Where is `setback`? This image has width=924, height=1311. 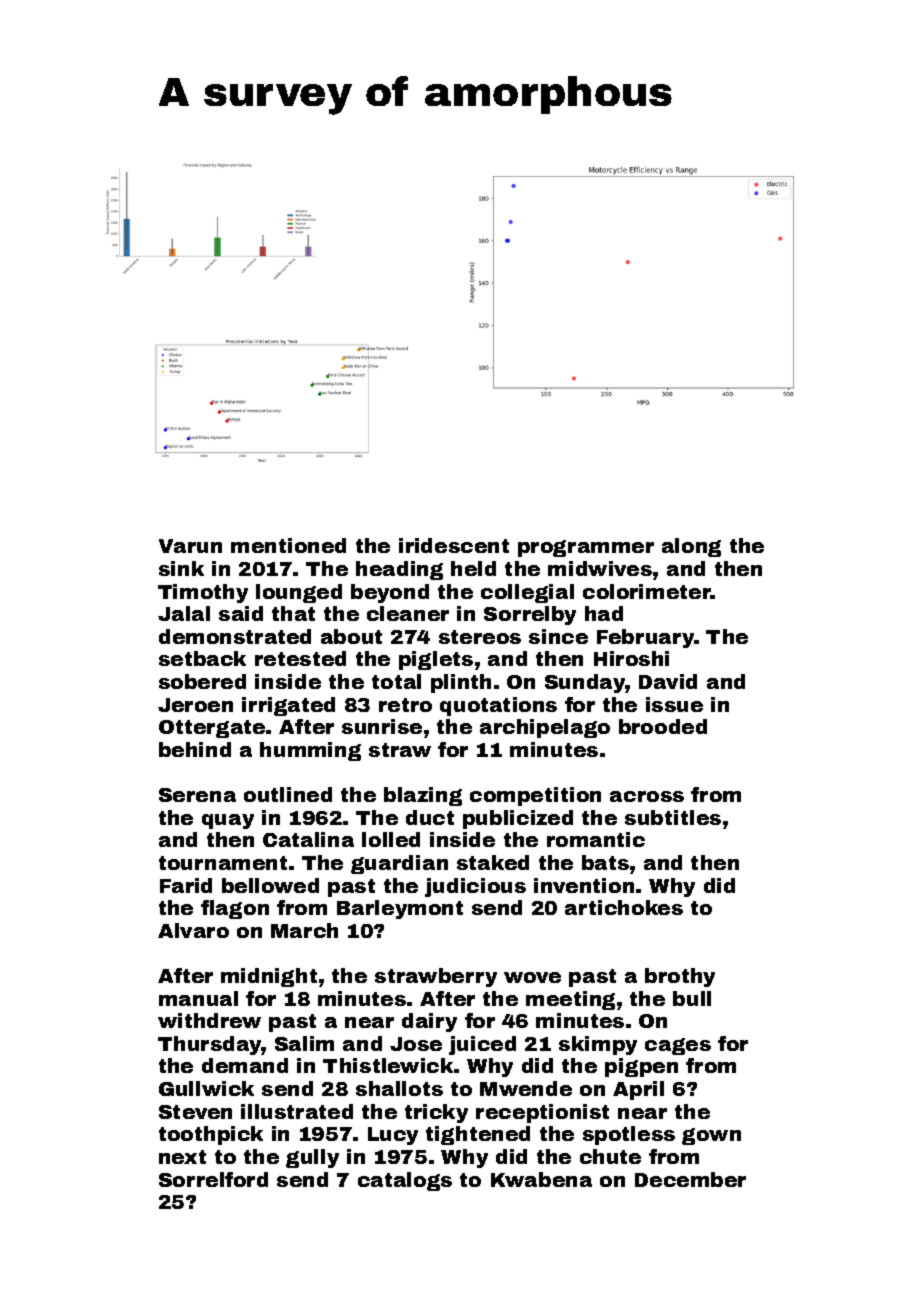 setback is located at coordinates (202, 658).
